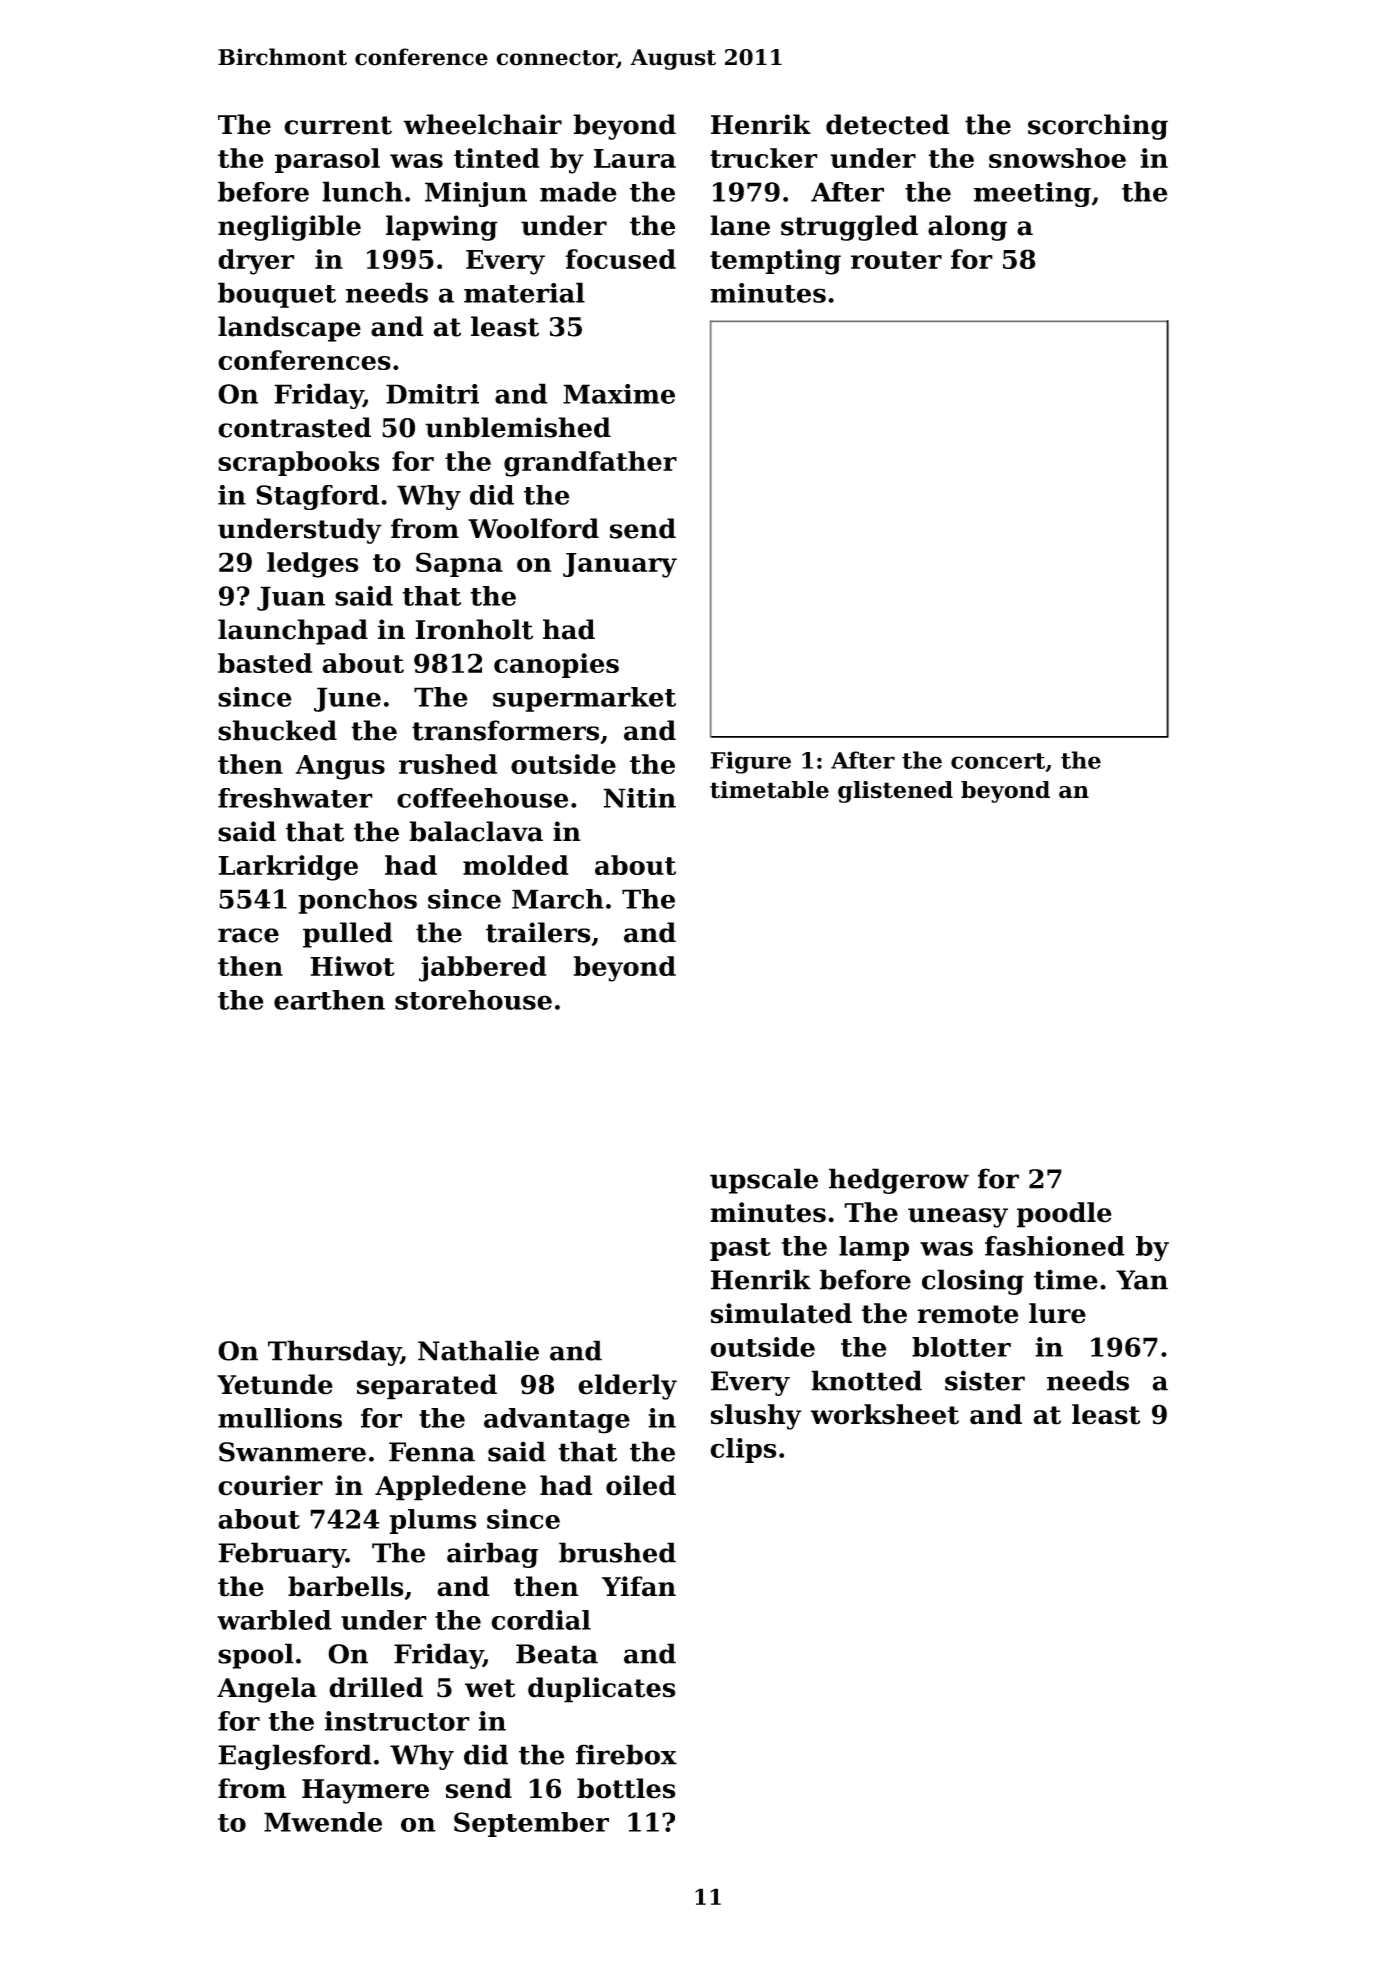 The width and height of the screenshot is (1386, 1969). Describe the element at coordinates (751, 762) in the screenshot. I see `Figure` at that location.
